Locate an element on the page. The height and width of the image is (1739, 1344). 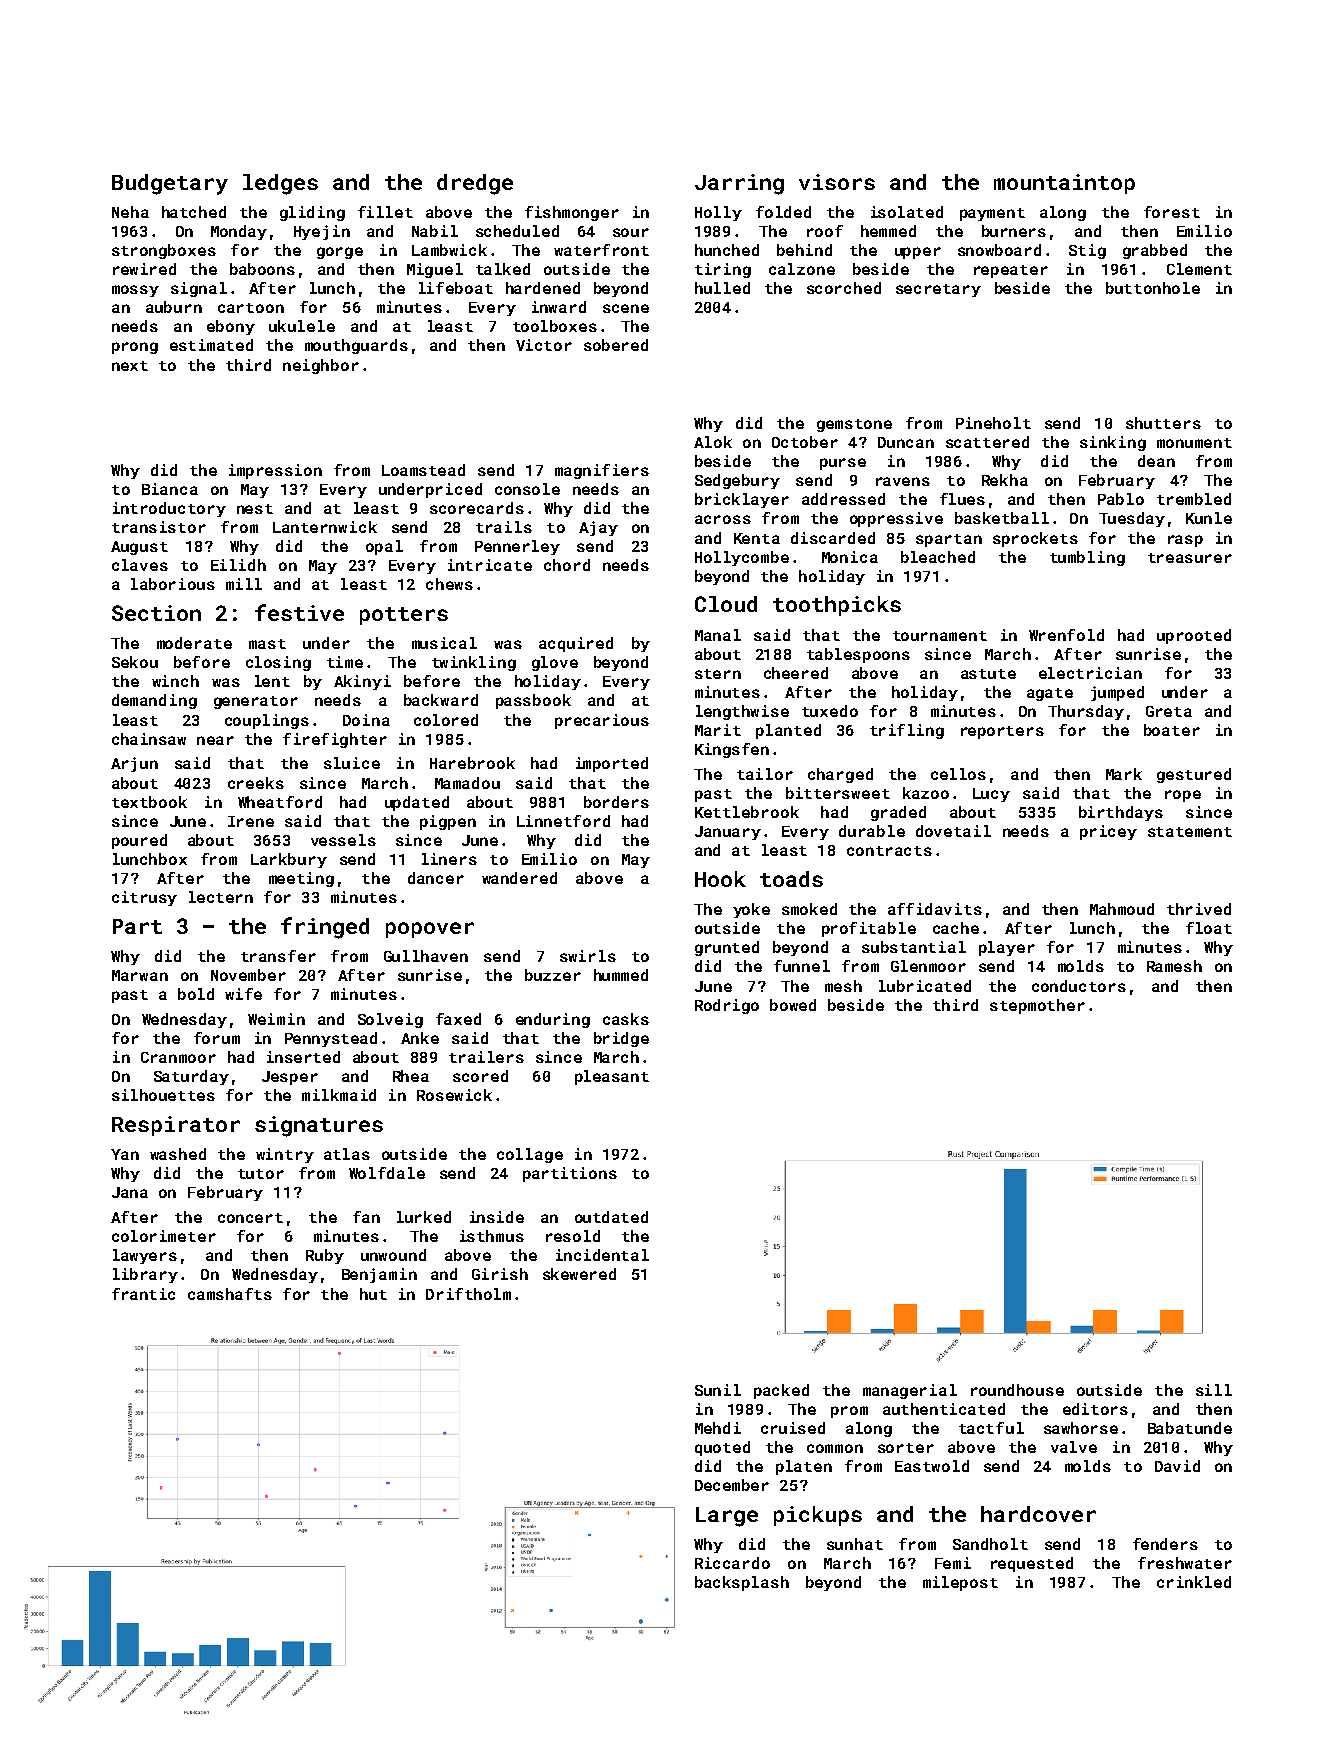
packed is located at coordinates (781, 1391).
